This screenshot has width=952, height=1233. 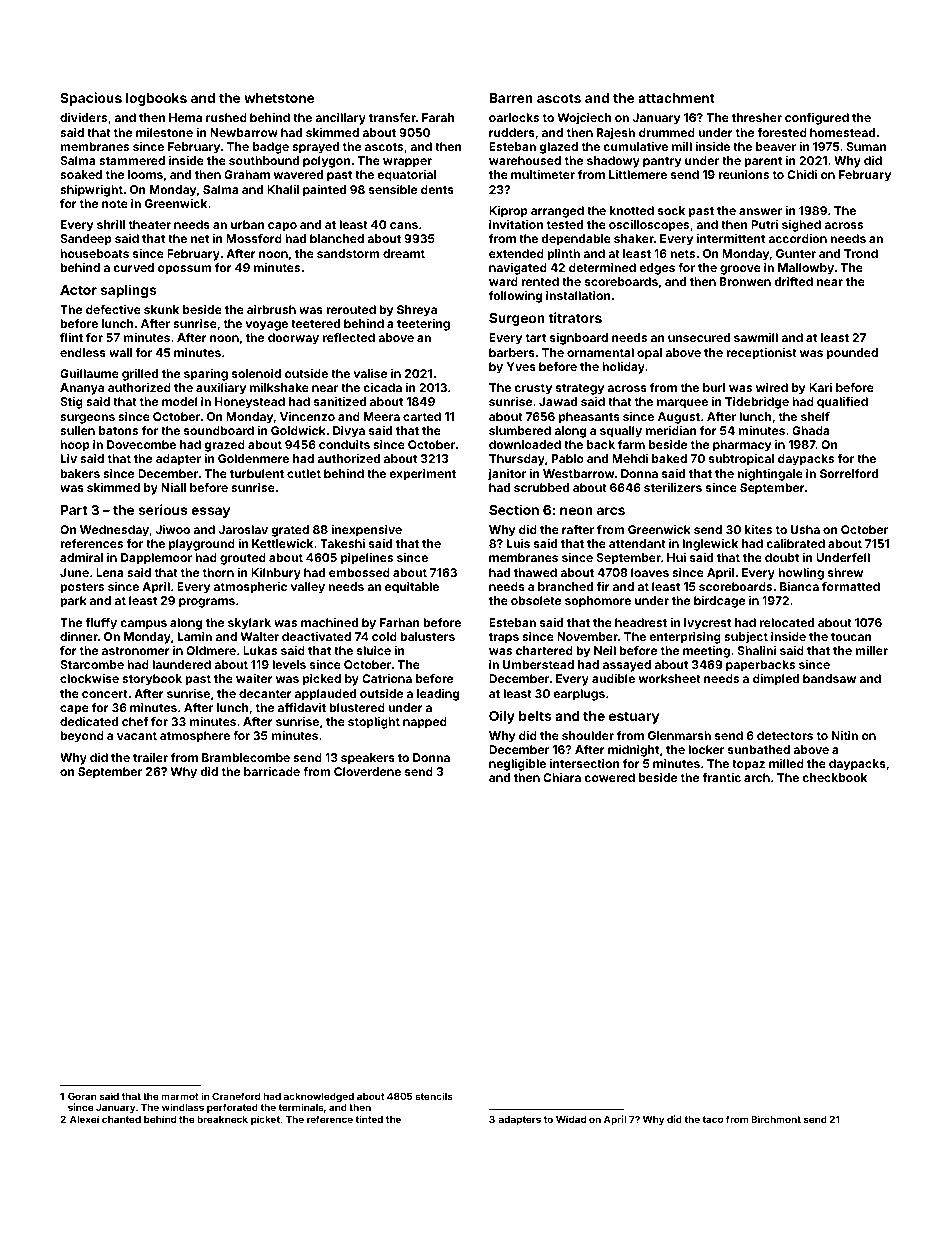 What do you see at coordinates (392, 117) in the screenshot?
I see `transfer` at bounding box center [392, 117].
